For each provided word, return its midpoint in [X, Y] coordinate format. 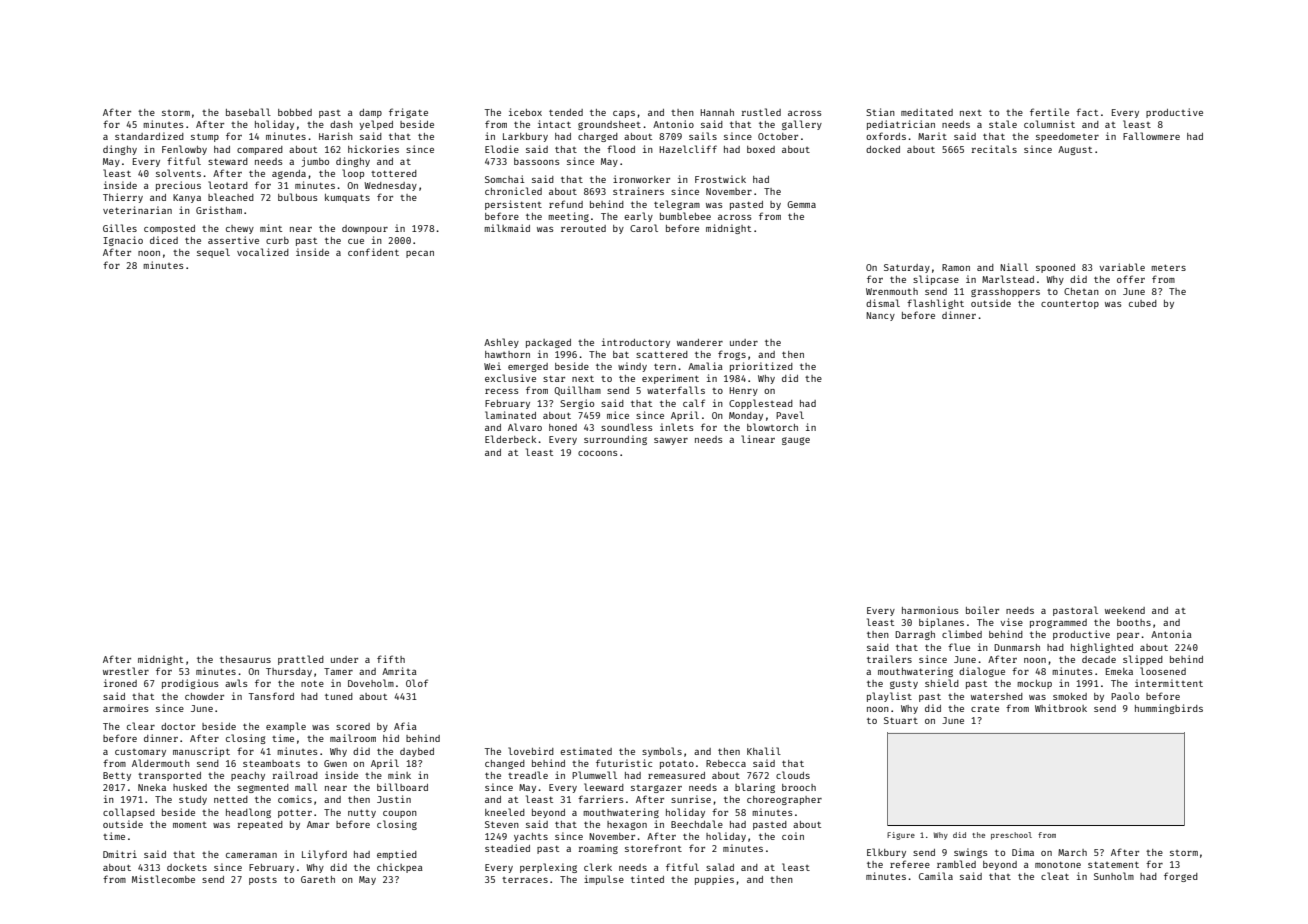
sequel [213, 253]
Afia [405, 726]
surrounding [615, 440]
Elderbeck [510, 439]
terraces [525, 880]
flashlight [935, 304]
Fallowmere [1151, 136]
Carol [644, 228]
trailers [889, 659]
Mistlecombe [163, 879]
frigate [408, 113]
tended [566, 112]
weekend [1125, 610]
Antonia [1171, 634]
